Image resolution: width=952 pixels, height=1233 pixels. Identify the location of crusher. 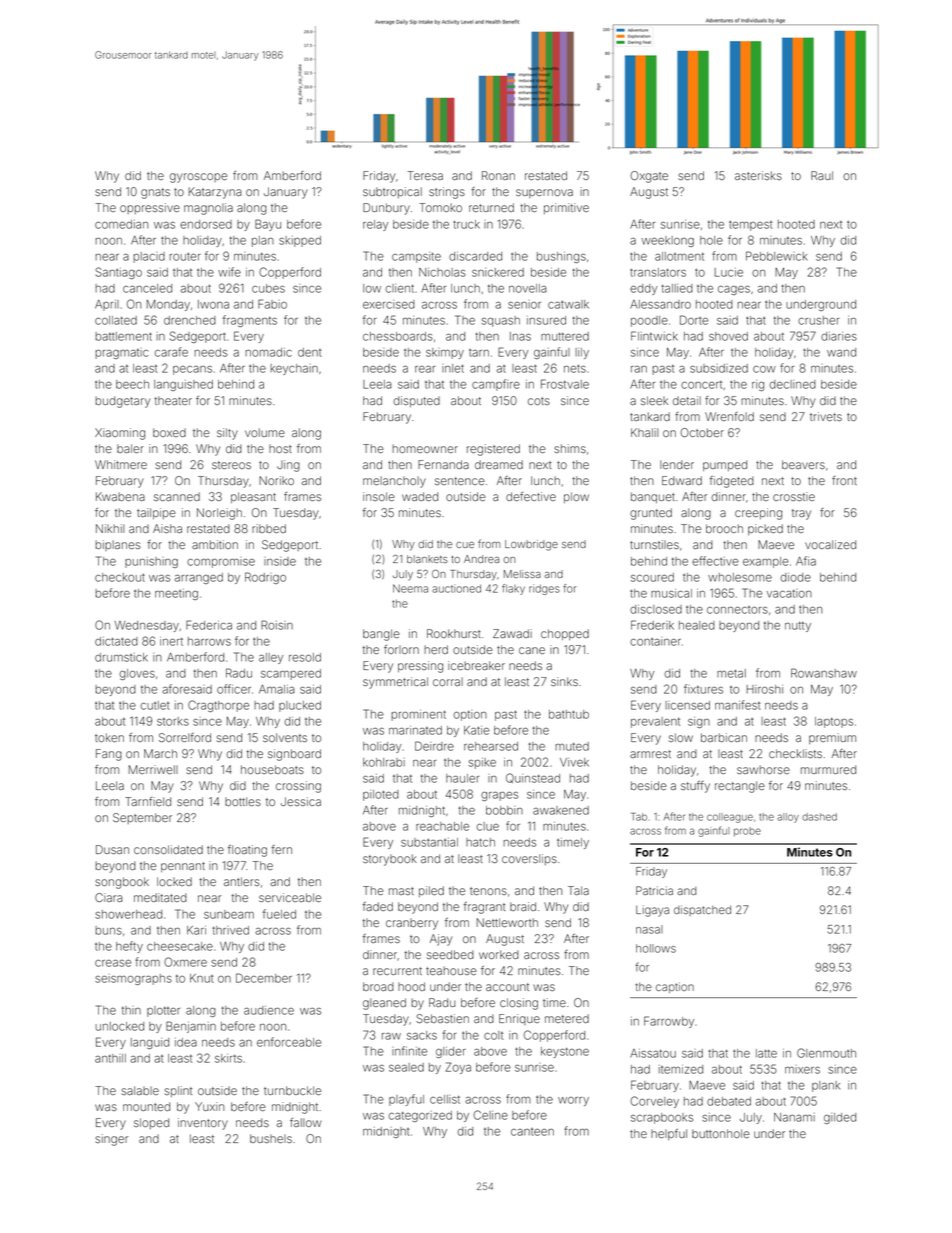
(819, 320).
